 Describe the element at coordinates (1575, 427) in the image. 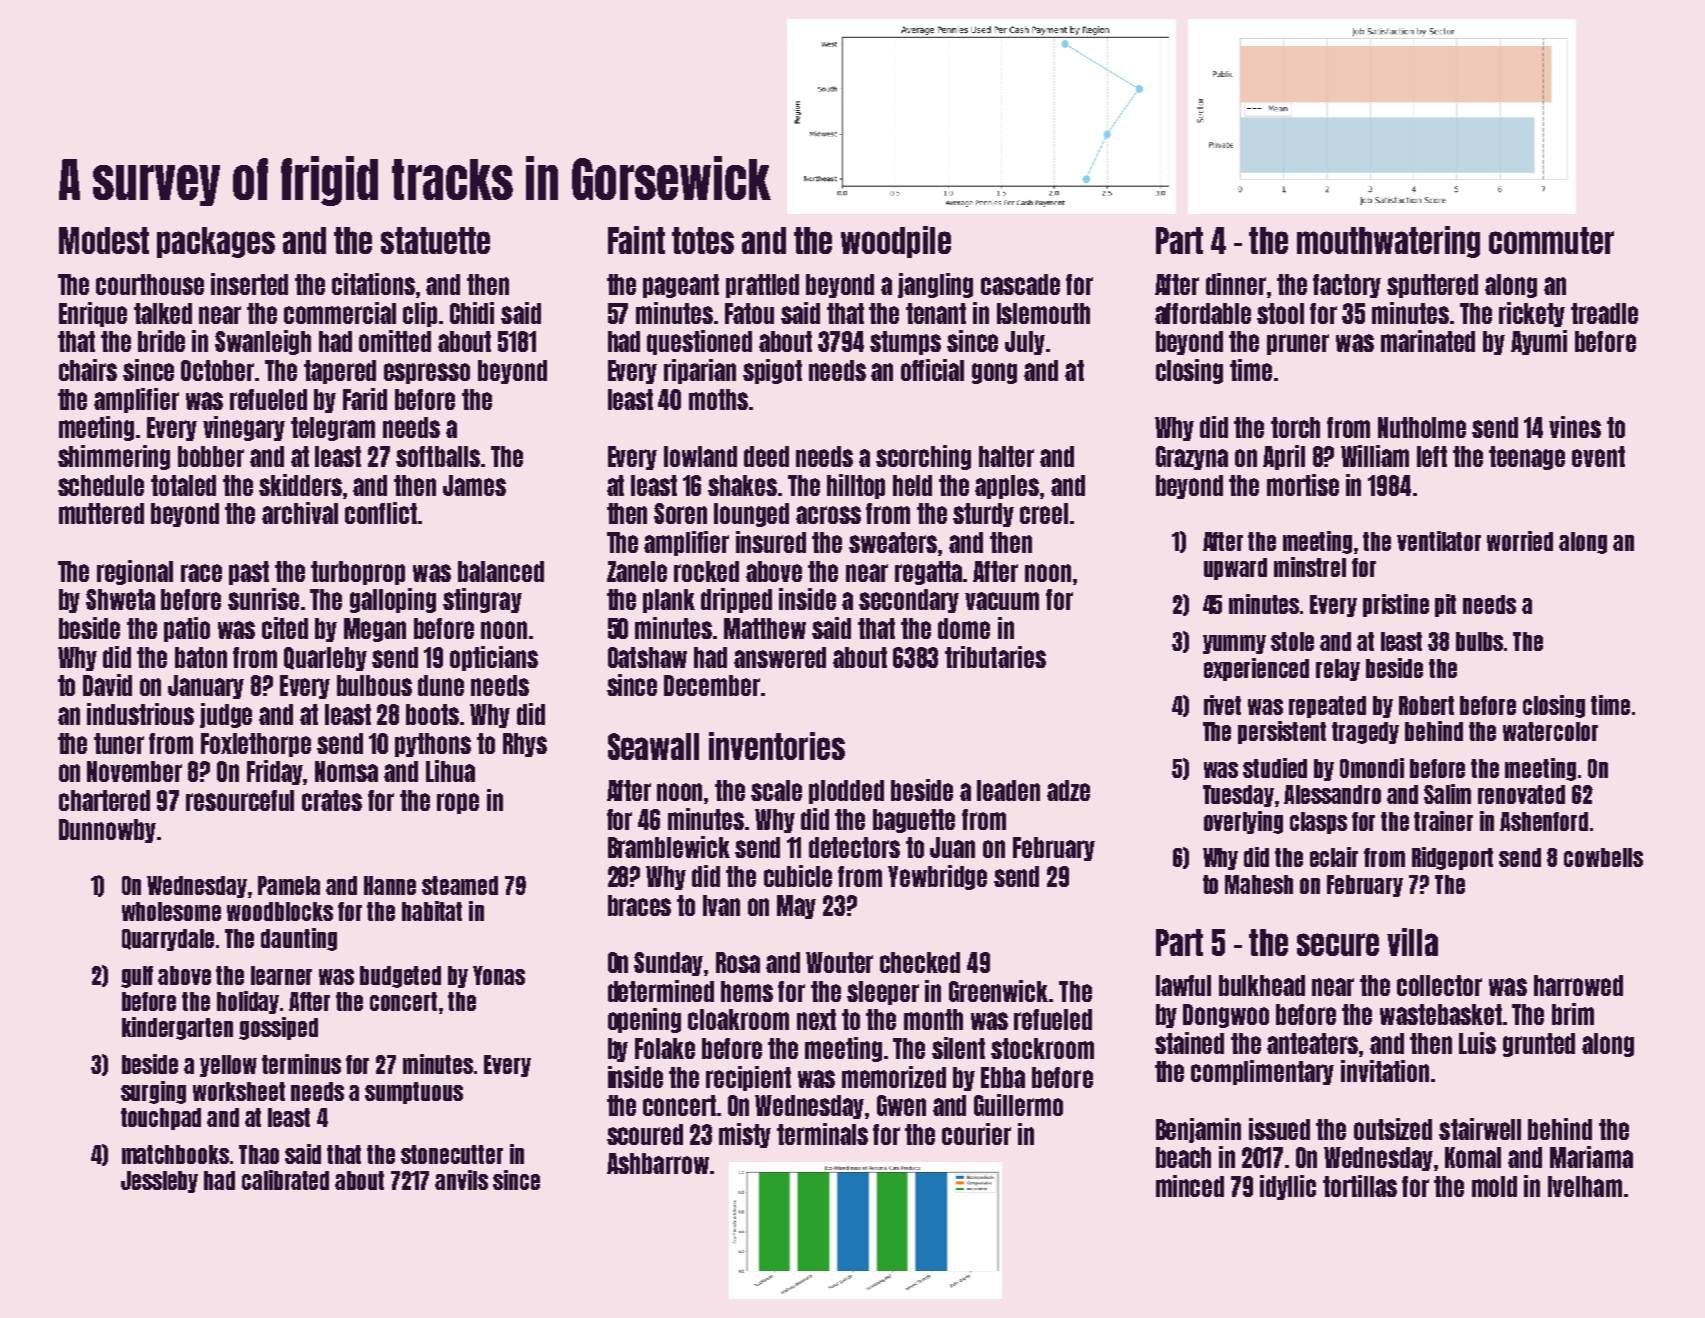

I see `vines` at that location.
